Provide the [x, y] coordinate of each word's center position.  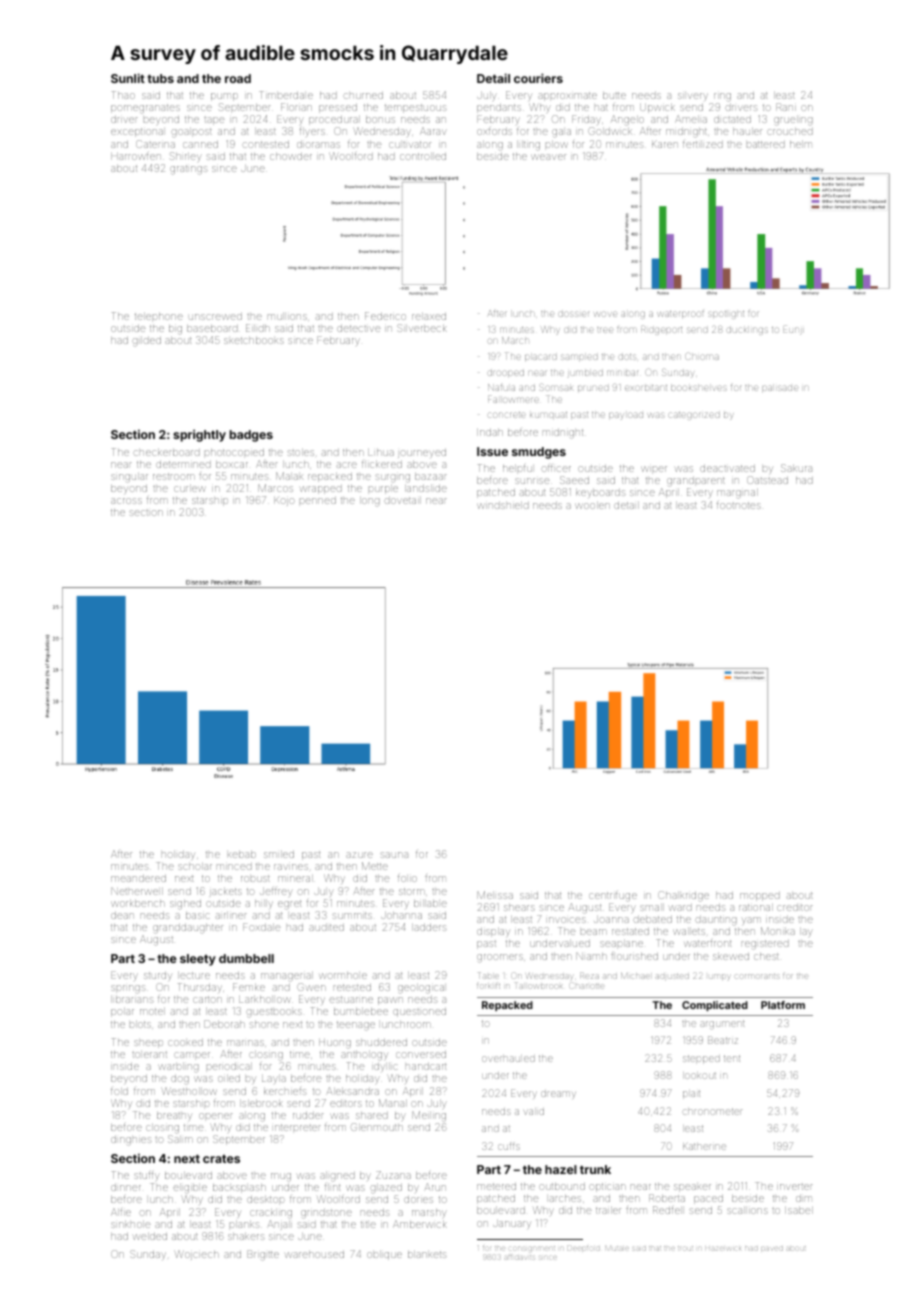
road [238, 78]
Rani [786, 107]
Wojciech [197, 1255]
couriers [538, 78]
